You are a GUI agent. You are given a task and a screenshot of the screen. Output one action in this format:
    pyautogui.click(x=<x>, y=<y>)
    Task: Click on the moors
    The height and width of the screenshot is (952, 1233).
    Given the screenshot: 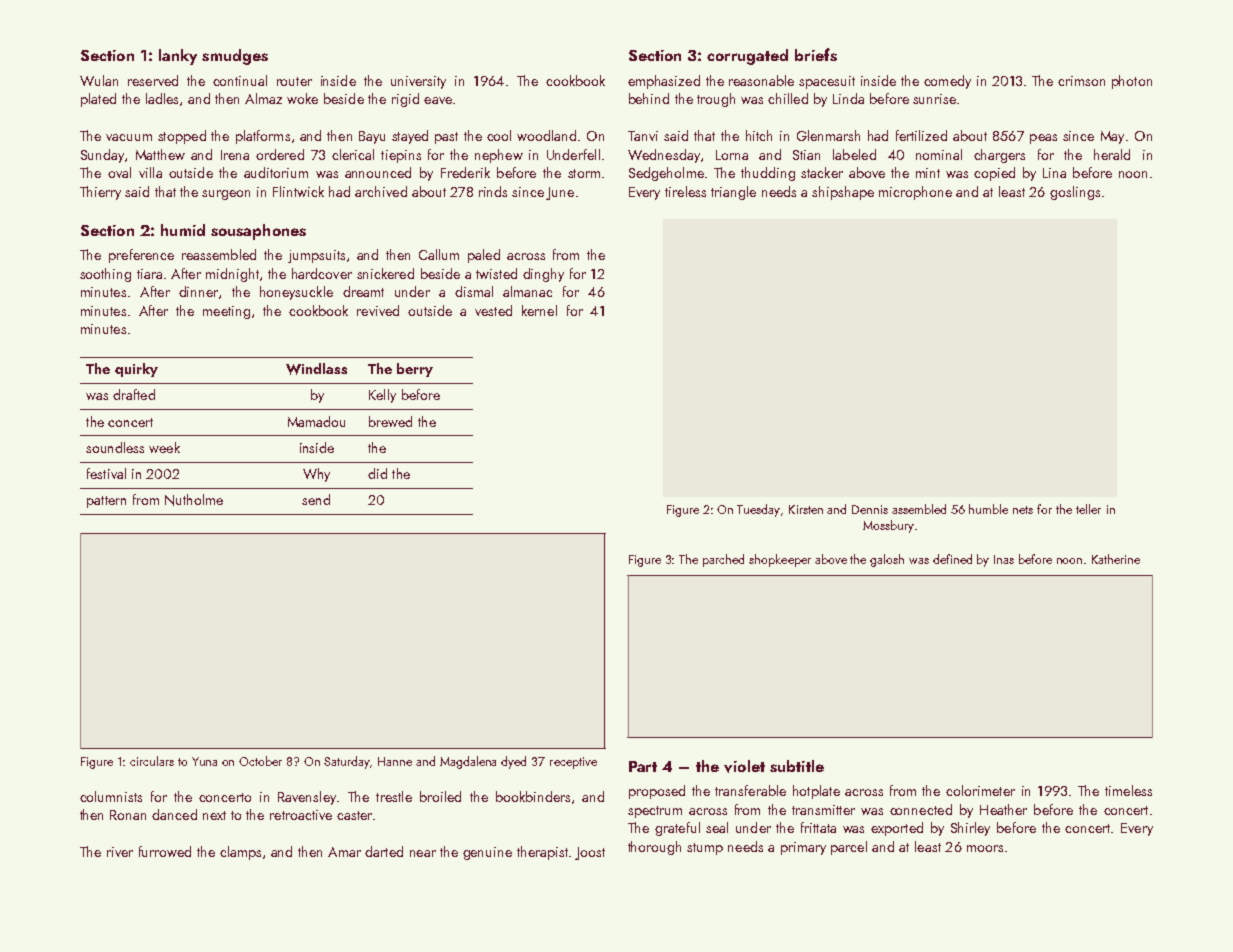 What is the action you would take?
    pyautogui.click(x=985, y=848)
